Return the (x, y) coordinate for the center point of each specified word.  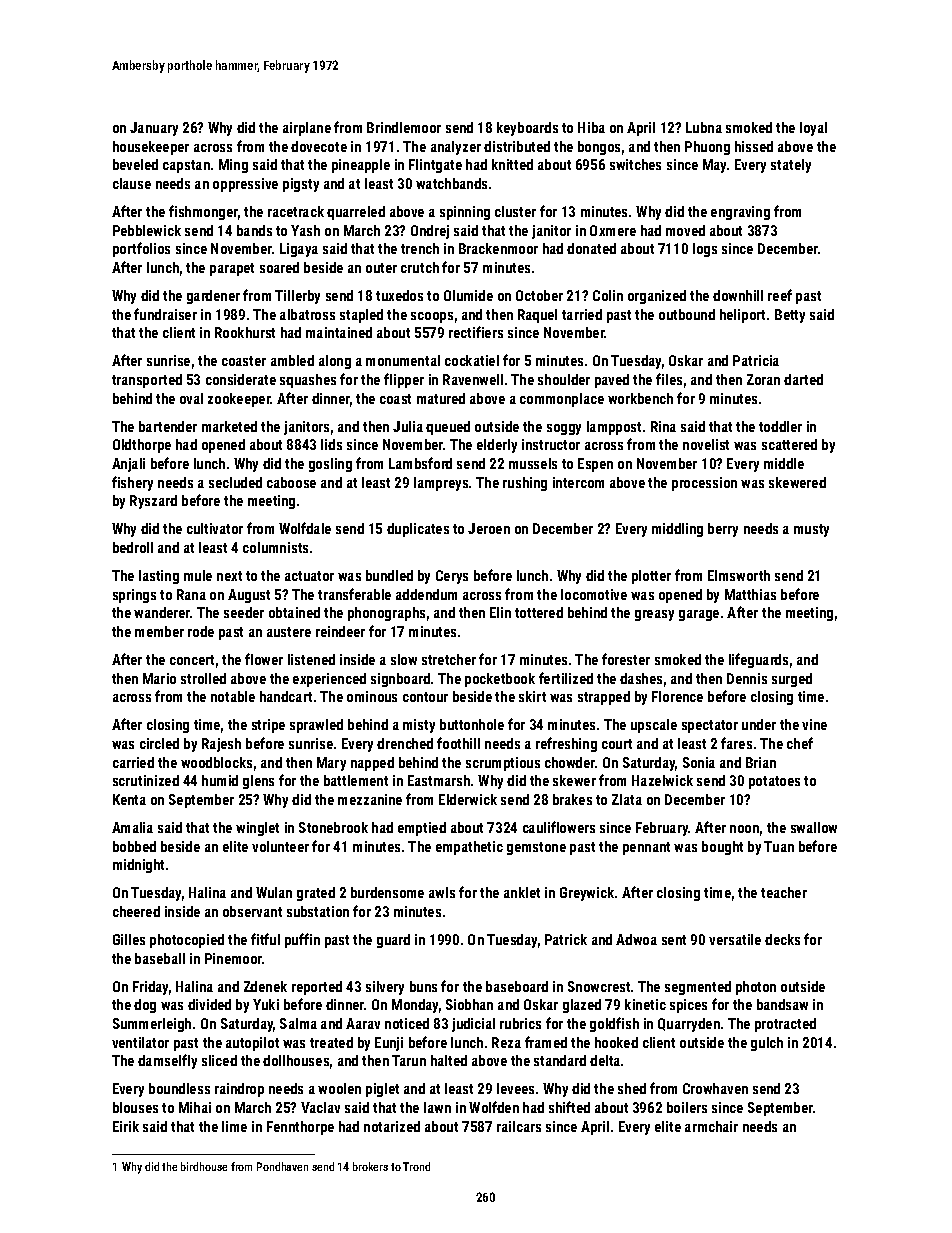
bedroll (133, 547)
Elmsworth (739, 575)
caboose (291, 482)
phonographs (386, 614)
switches (635, 164)
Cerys (452, 577)
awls (442, 892)
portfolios (141, 249)
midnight (138, 866)
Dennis (747, 678)
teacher (784, 892)
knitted (512, 164)
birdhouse (204, 1166)
